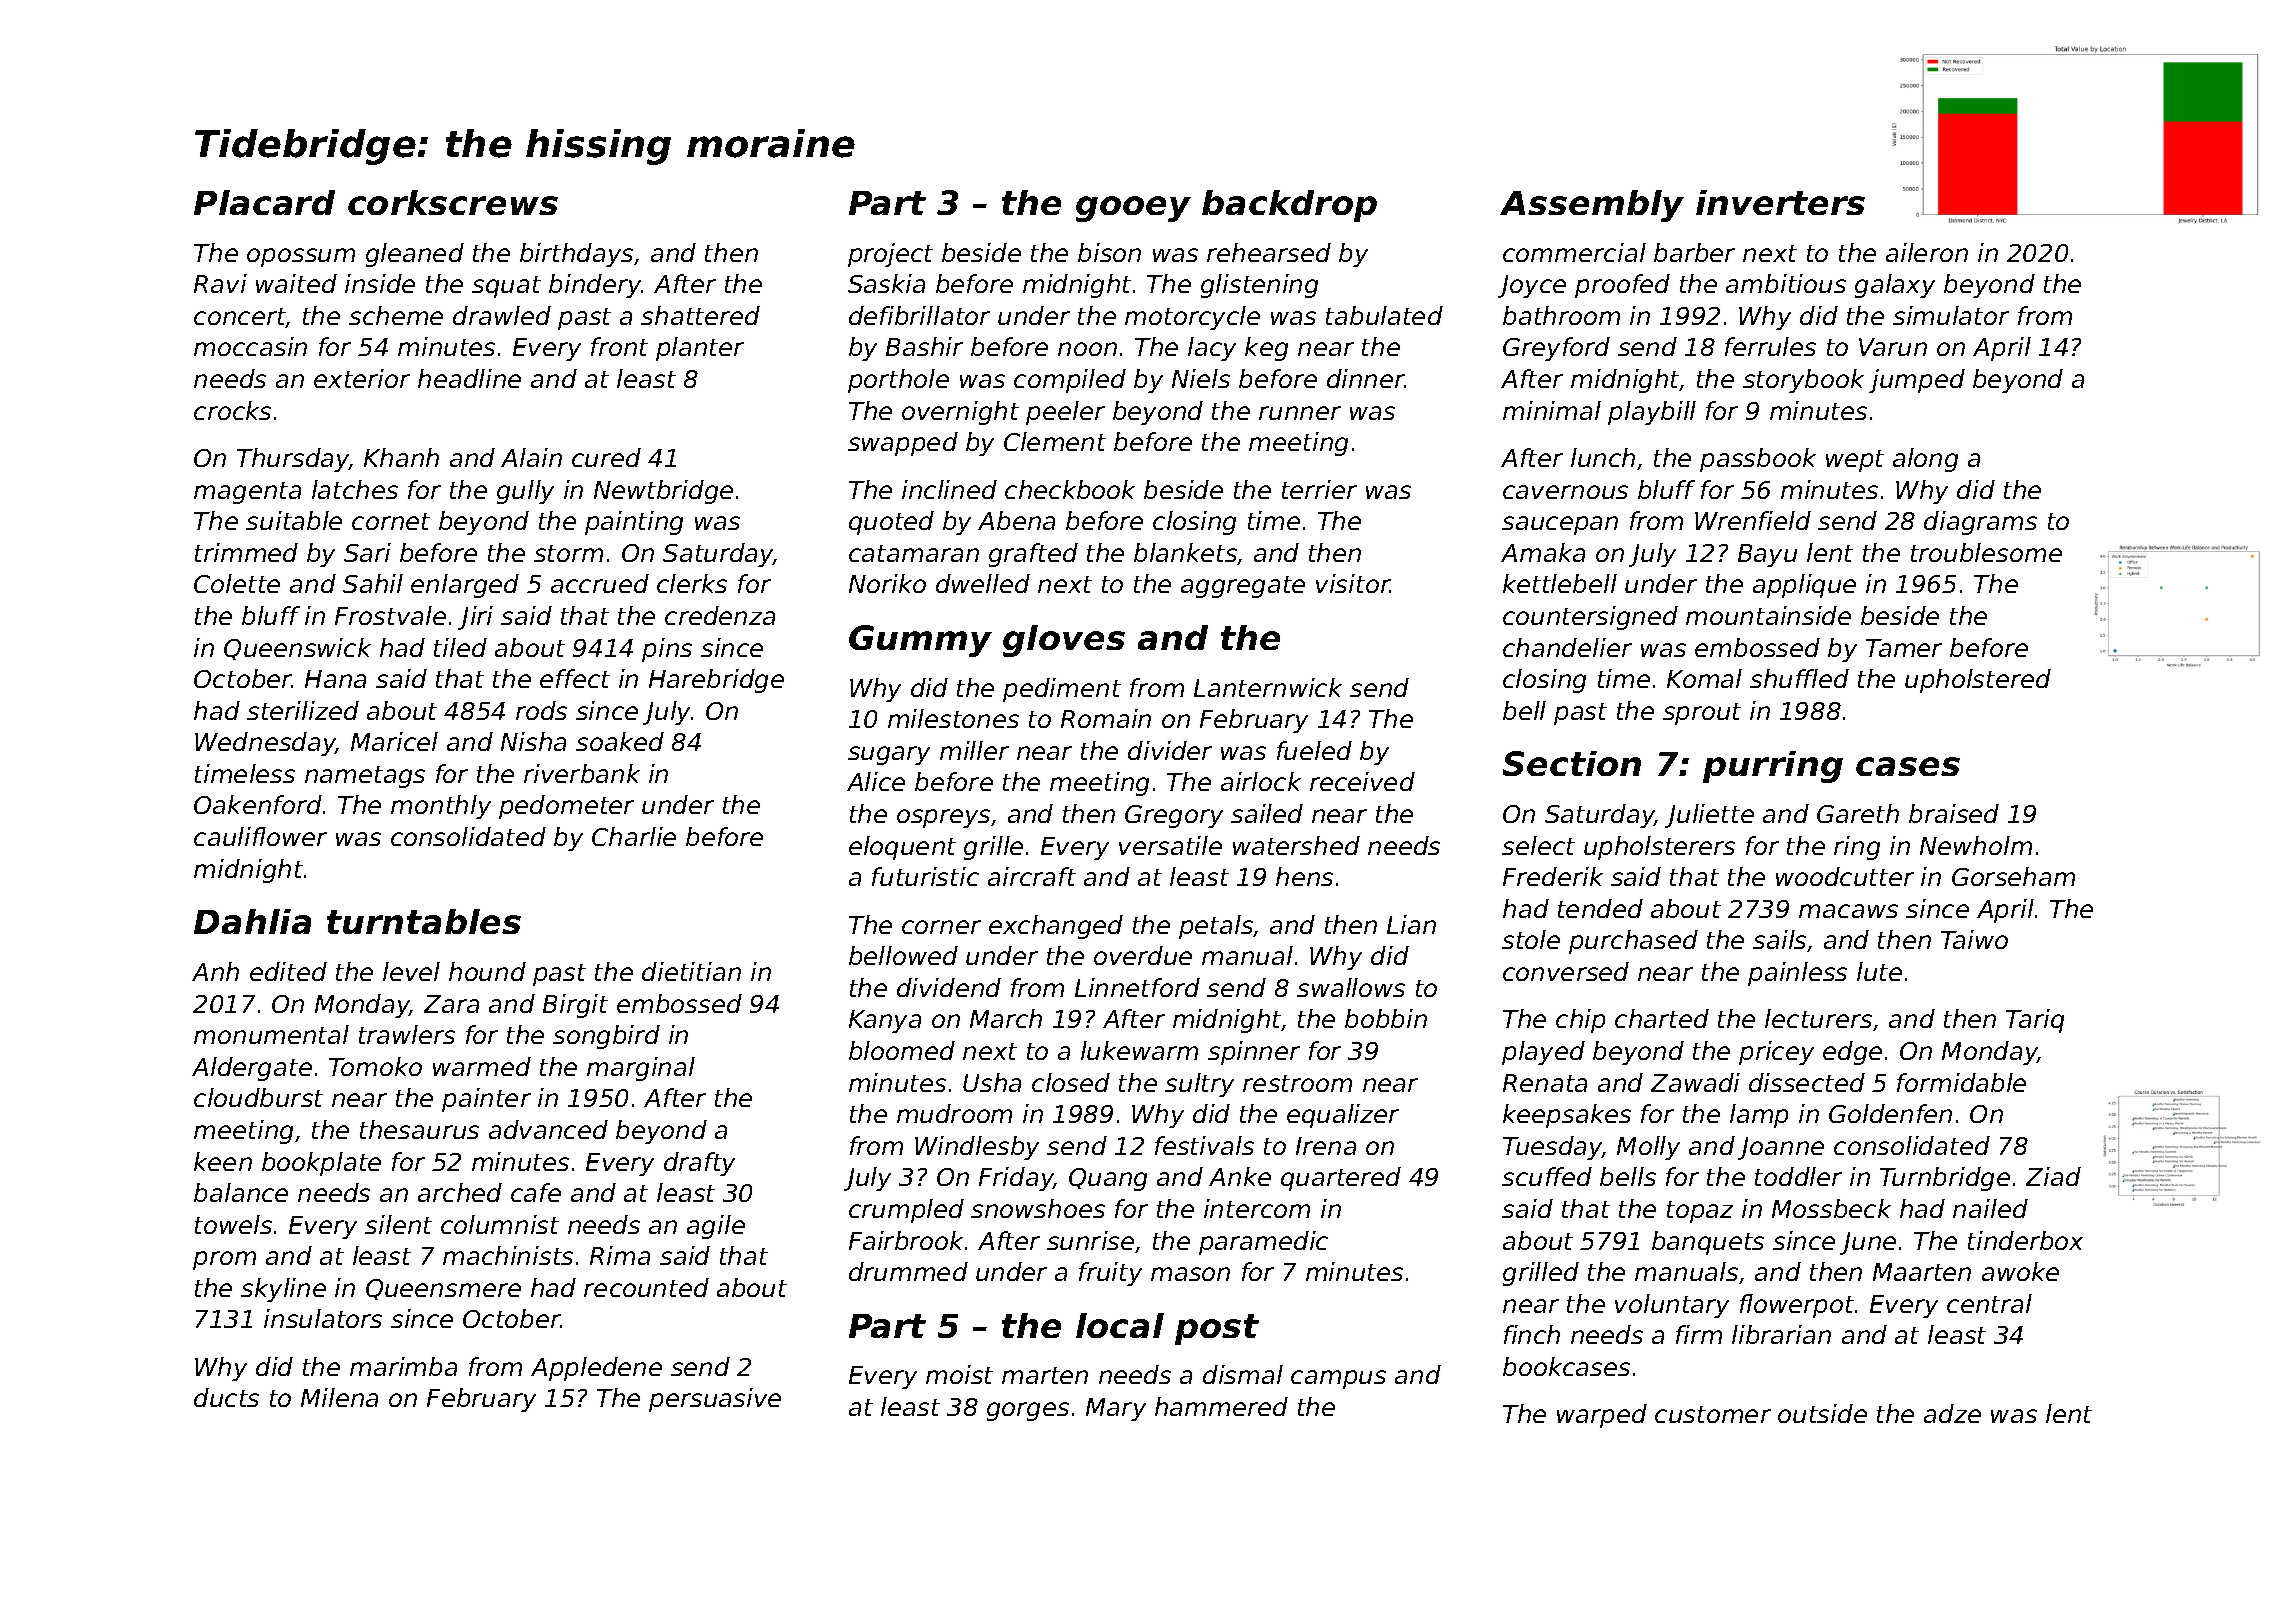 The image size is (2292, 1620). Describe the element at coordinates (502, 315) in the document. I see `drawled` at that location.
